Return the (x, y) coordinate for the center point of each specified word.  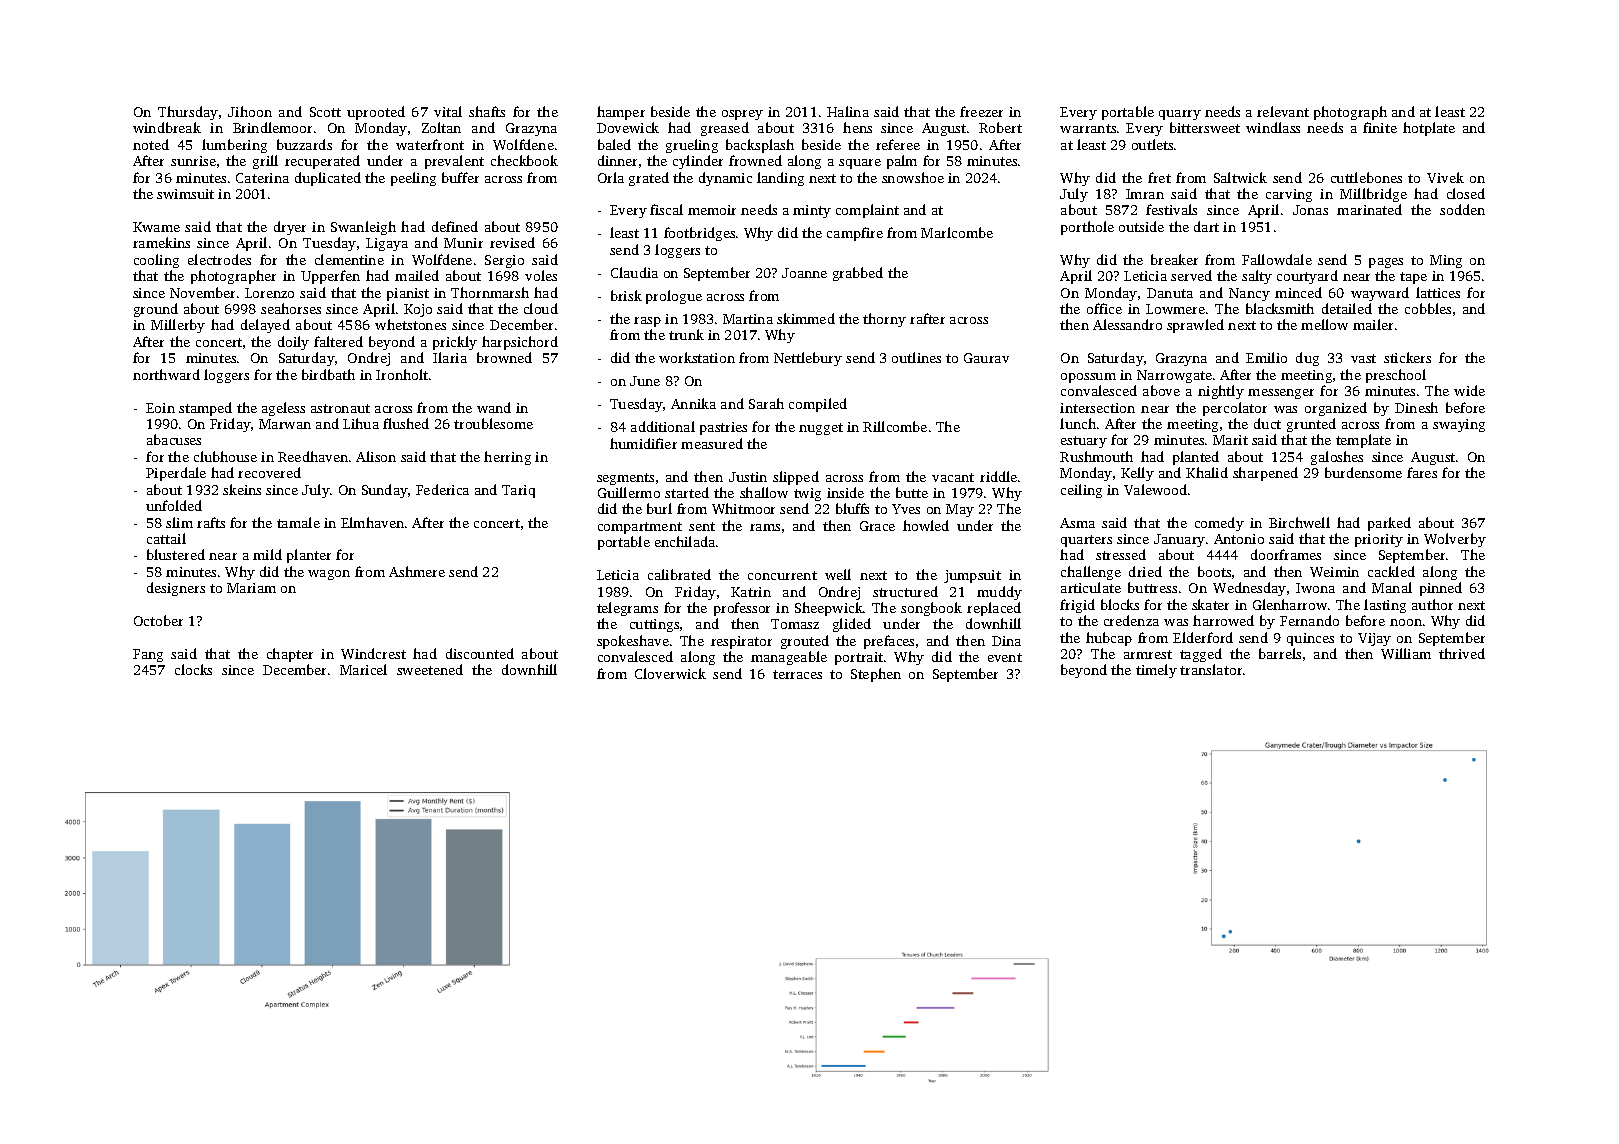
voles (541, 275)
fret (1159, 177)
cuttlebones (1366, 177)
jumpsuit (972, 576)
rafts (211, 522)
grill (265, 162)
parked (1389, 524)
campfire (855, 234)
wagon (329, 575)
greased (725, 129)
